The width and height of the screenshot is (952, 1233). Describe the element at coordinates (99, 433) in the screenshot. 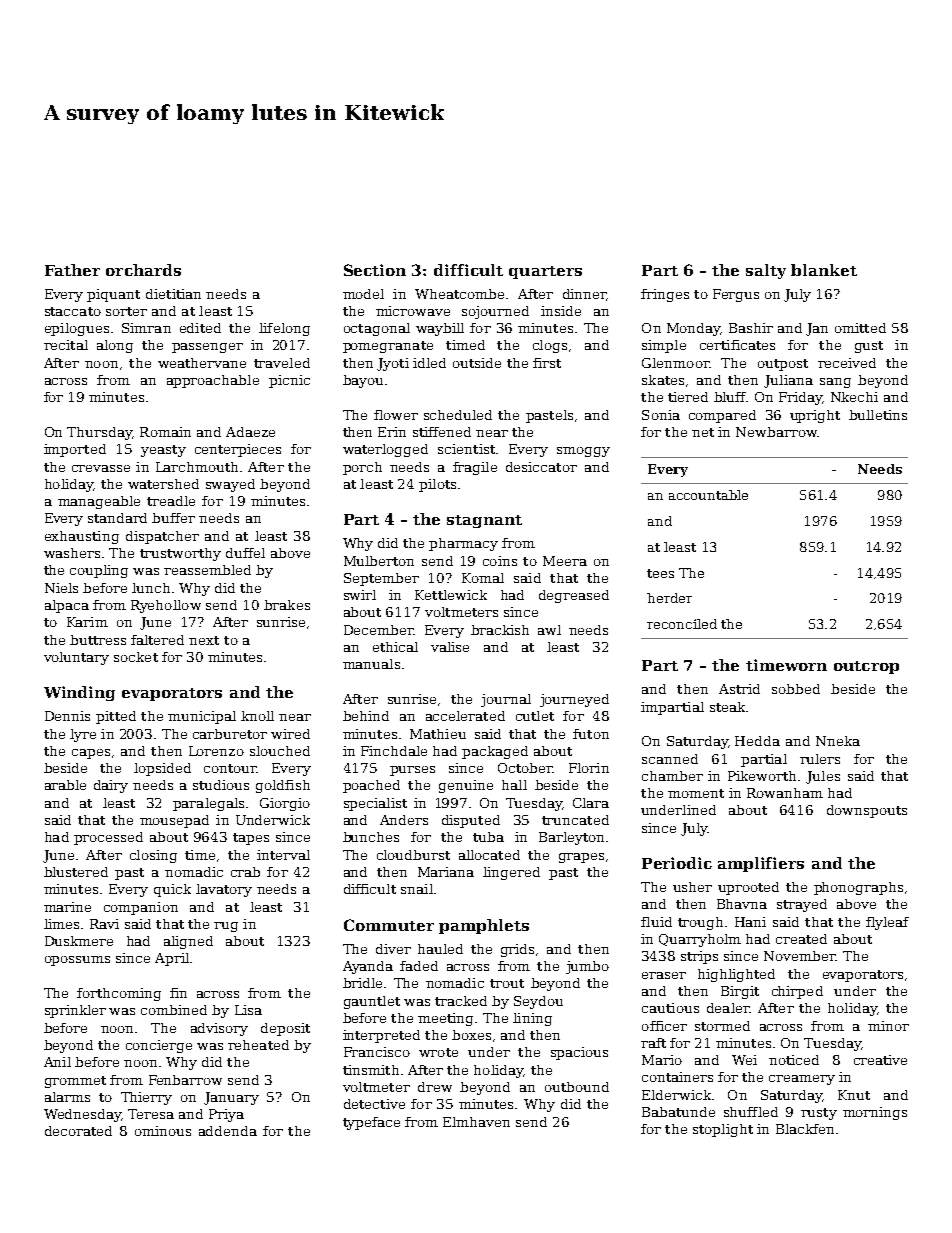

I see `Thursday` at that location.
